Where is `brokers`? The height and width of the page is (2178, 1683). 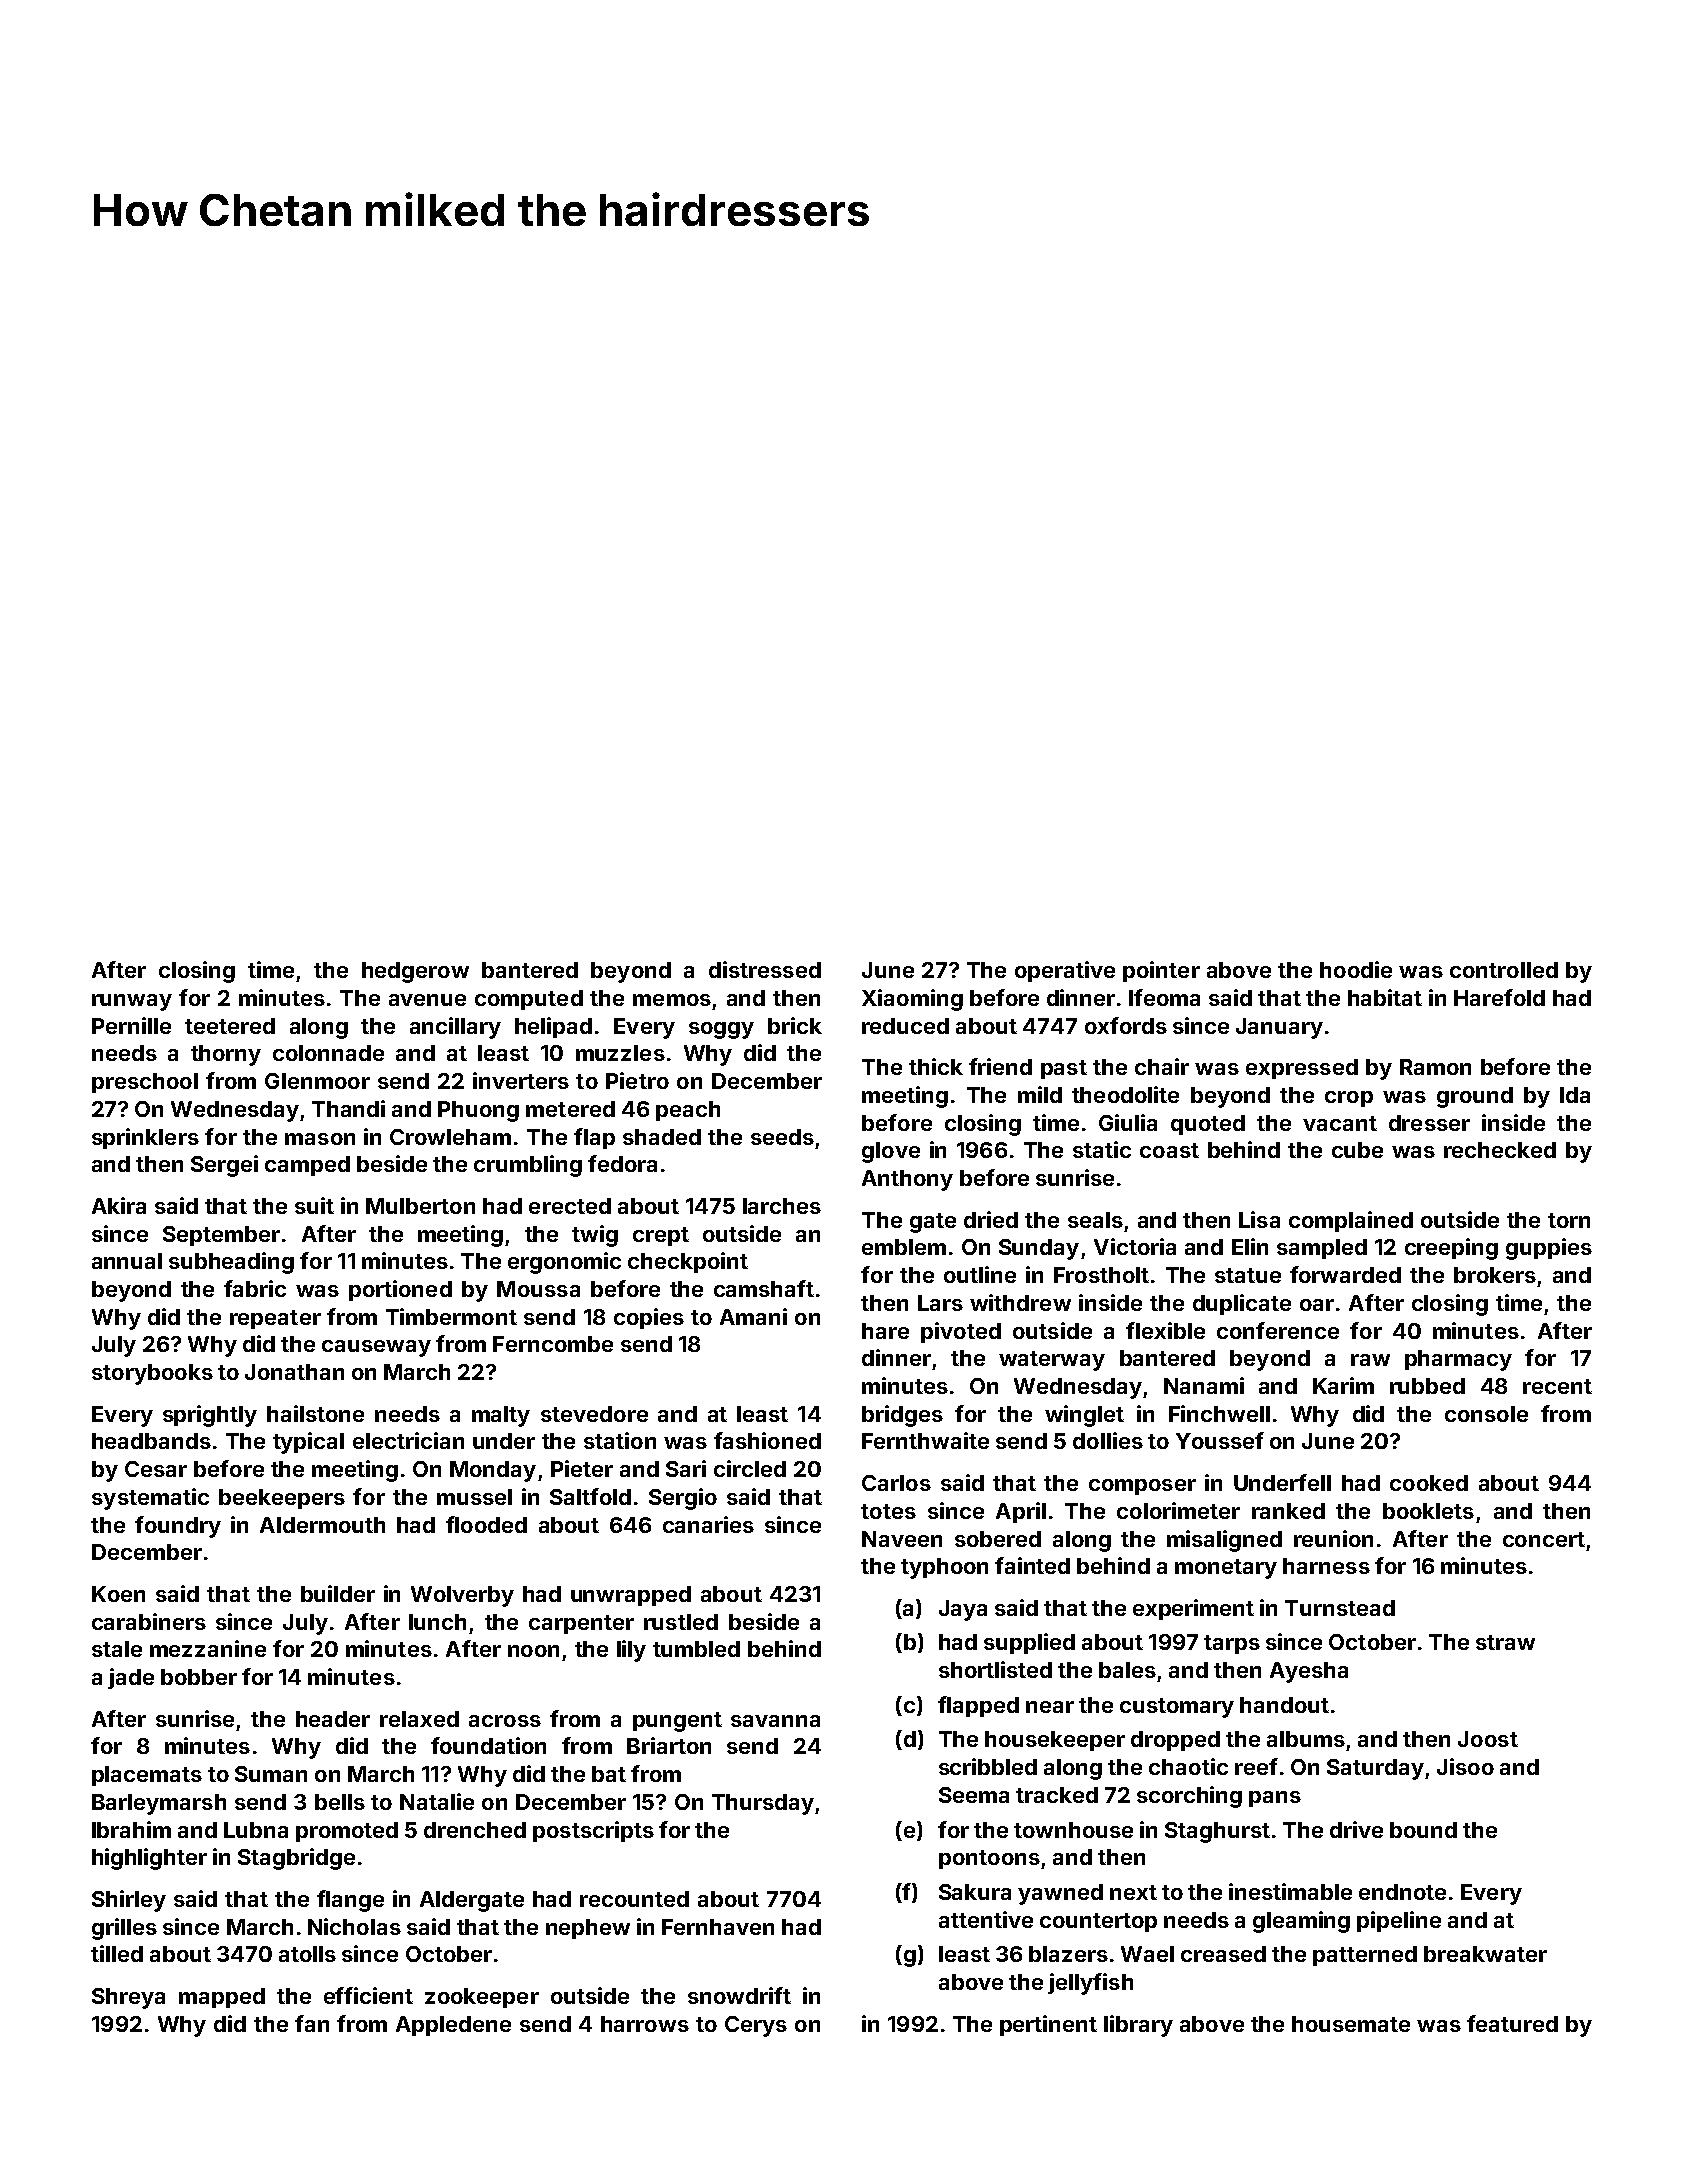
brokers is located at coordinates (1495, 1275).
